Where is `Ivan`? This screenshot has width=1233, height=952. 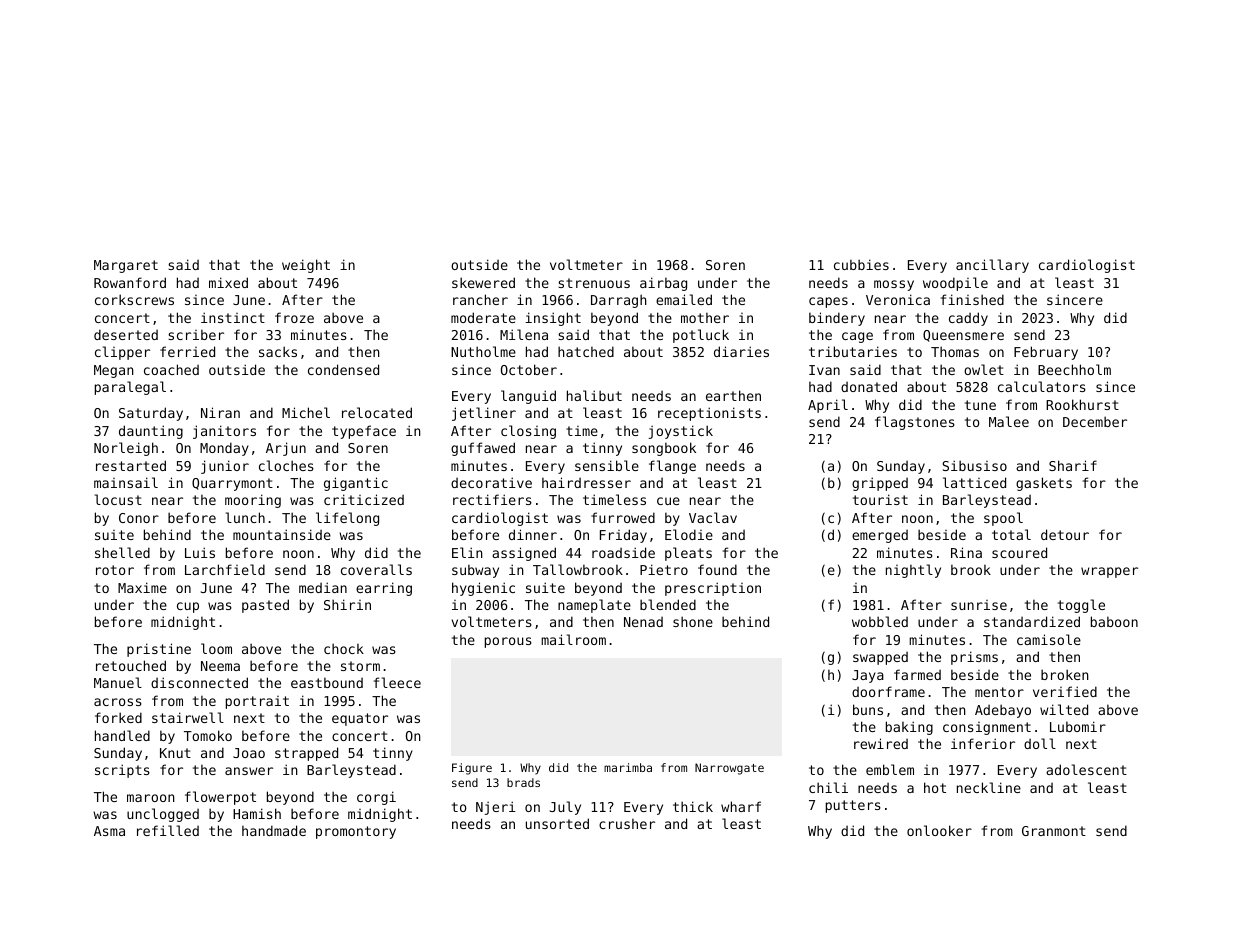
Ivan is located at coordinates (824, 370).
